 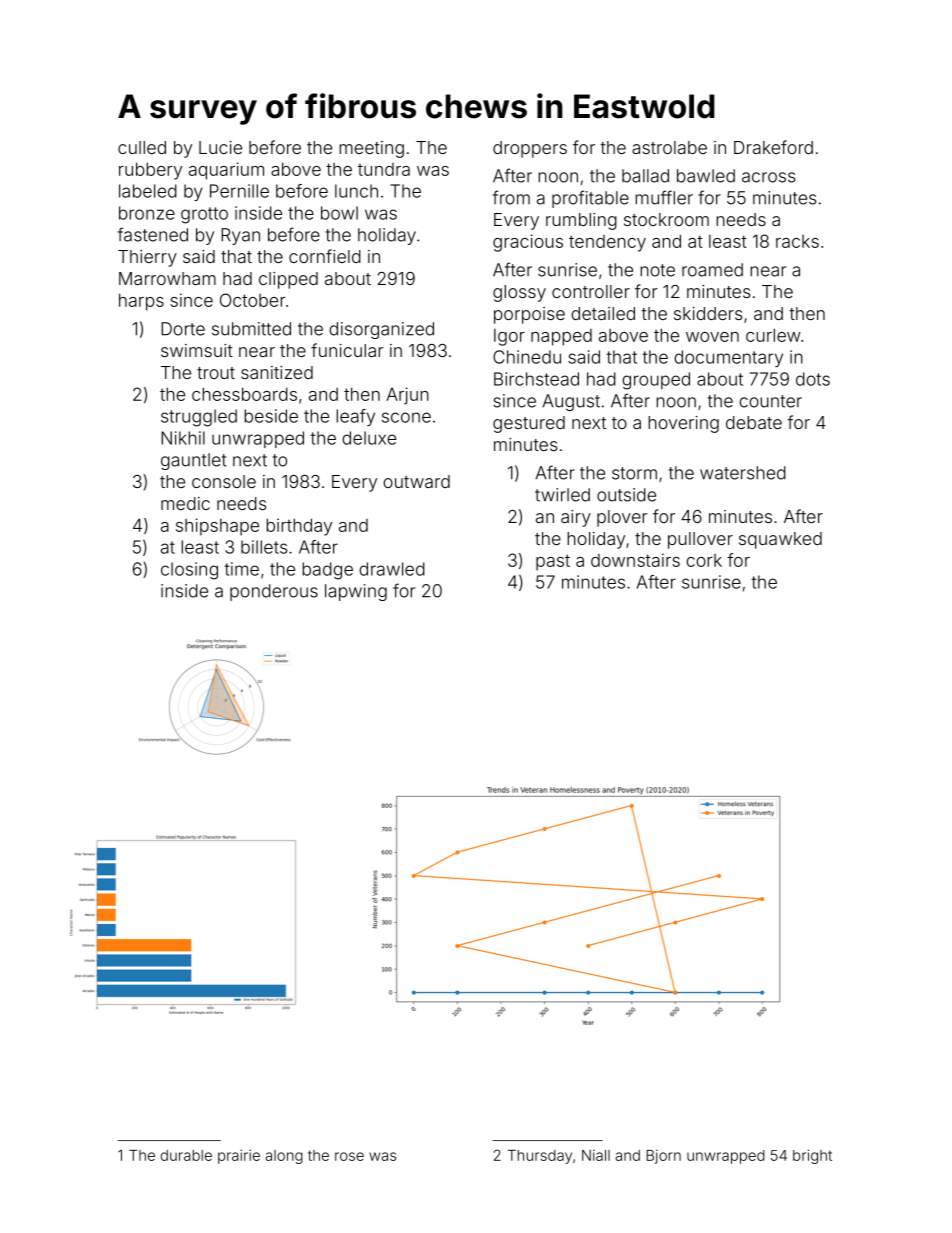 I want to click on lapwing, so click(x=356, y=592).
